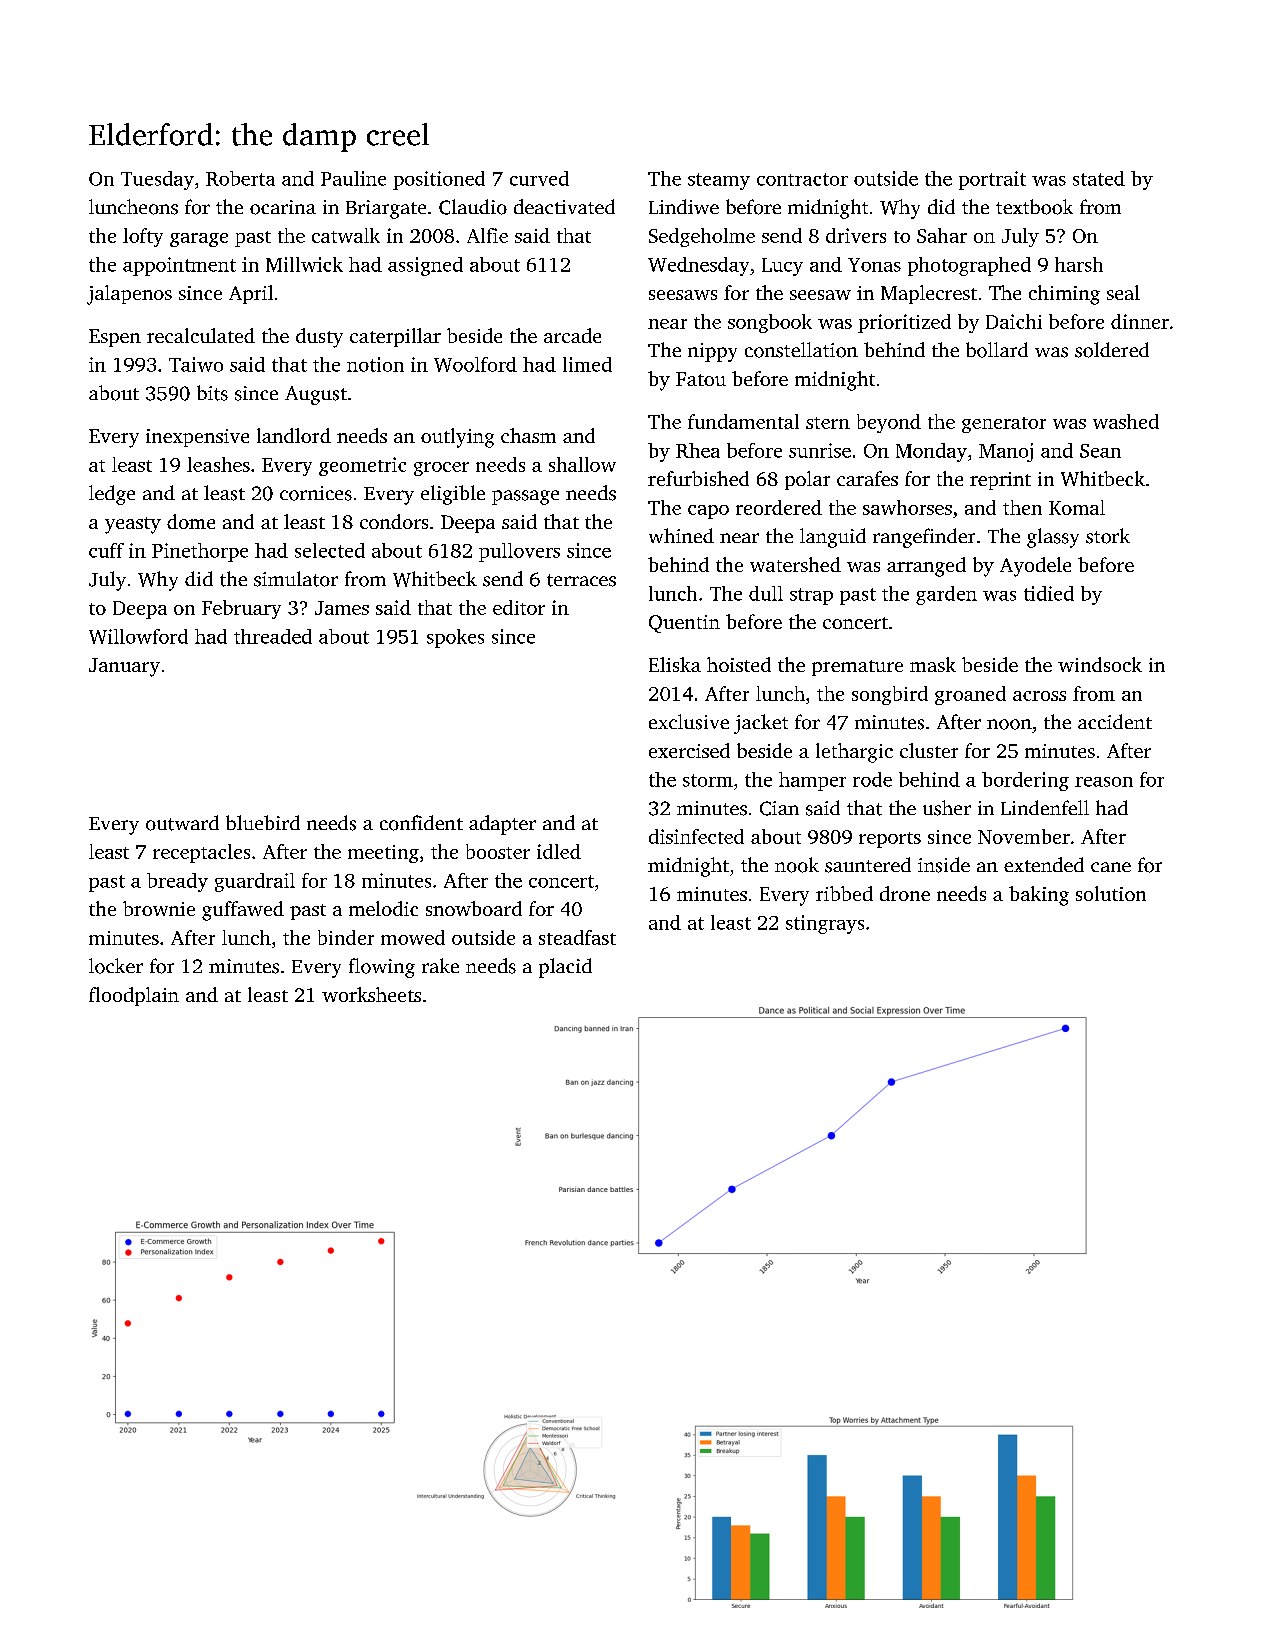 Image resolution: width=1265 pixels, height=1637 pixels. Describe the element at coordinates (539, 178) in the screenshot. I see `curved` at that location.
